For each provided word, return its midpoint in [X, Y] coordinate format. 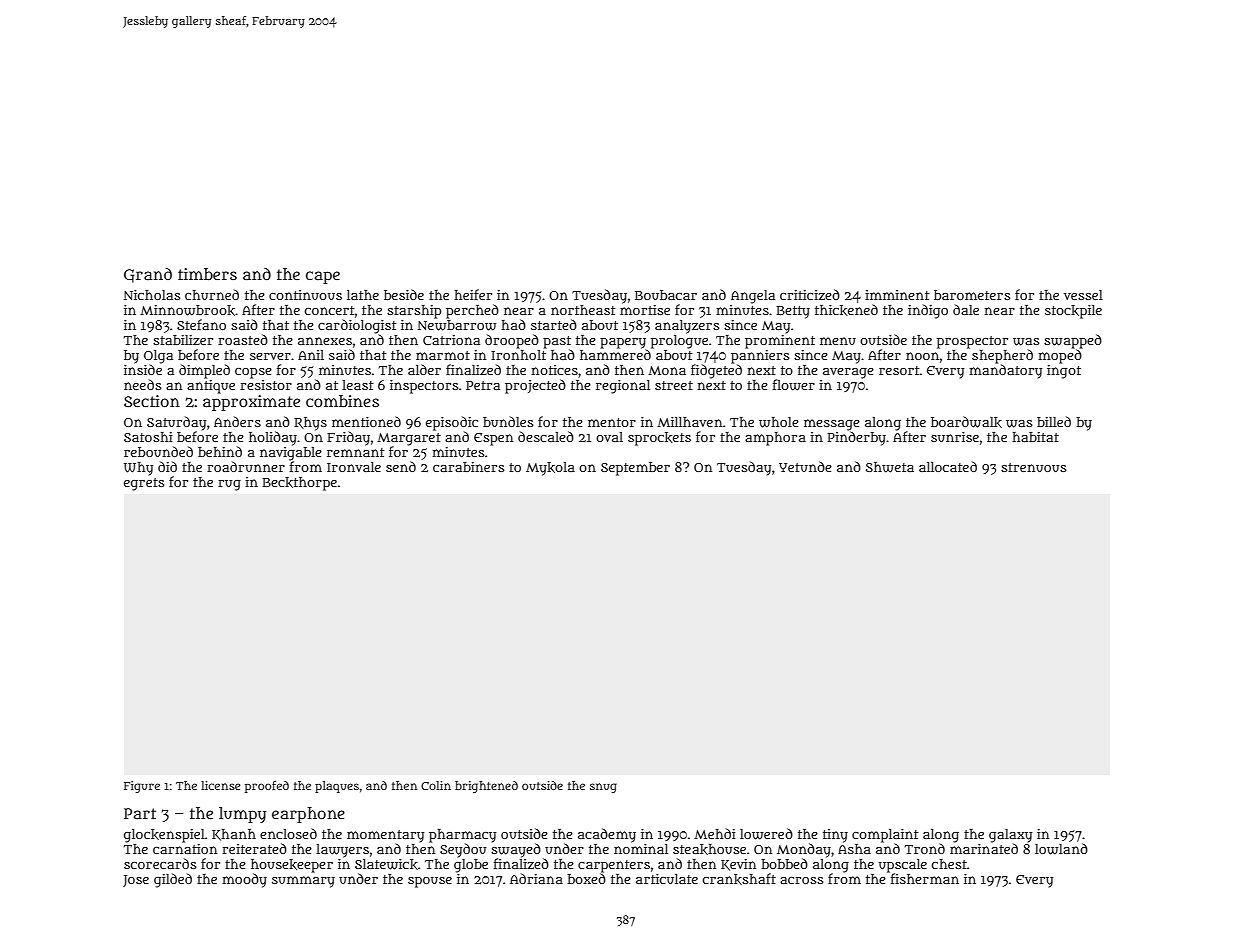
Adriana [536, 878]
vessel [1083, 295]
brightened [486, 787]
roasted [243, 339]
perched [472, 311]
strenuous [1033, 467]
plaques [337, 787]
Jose [136, 881]
